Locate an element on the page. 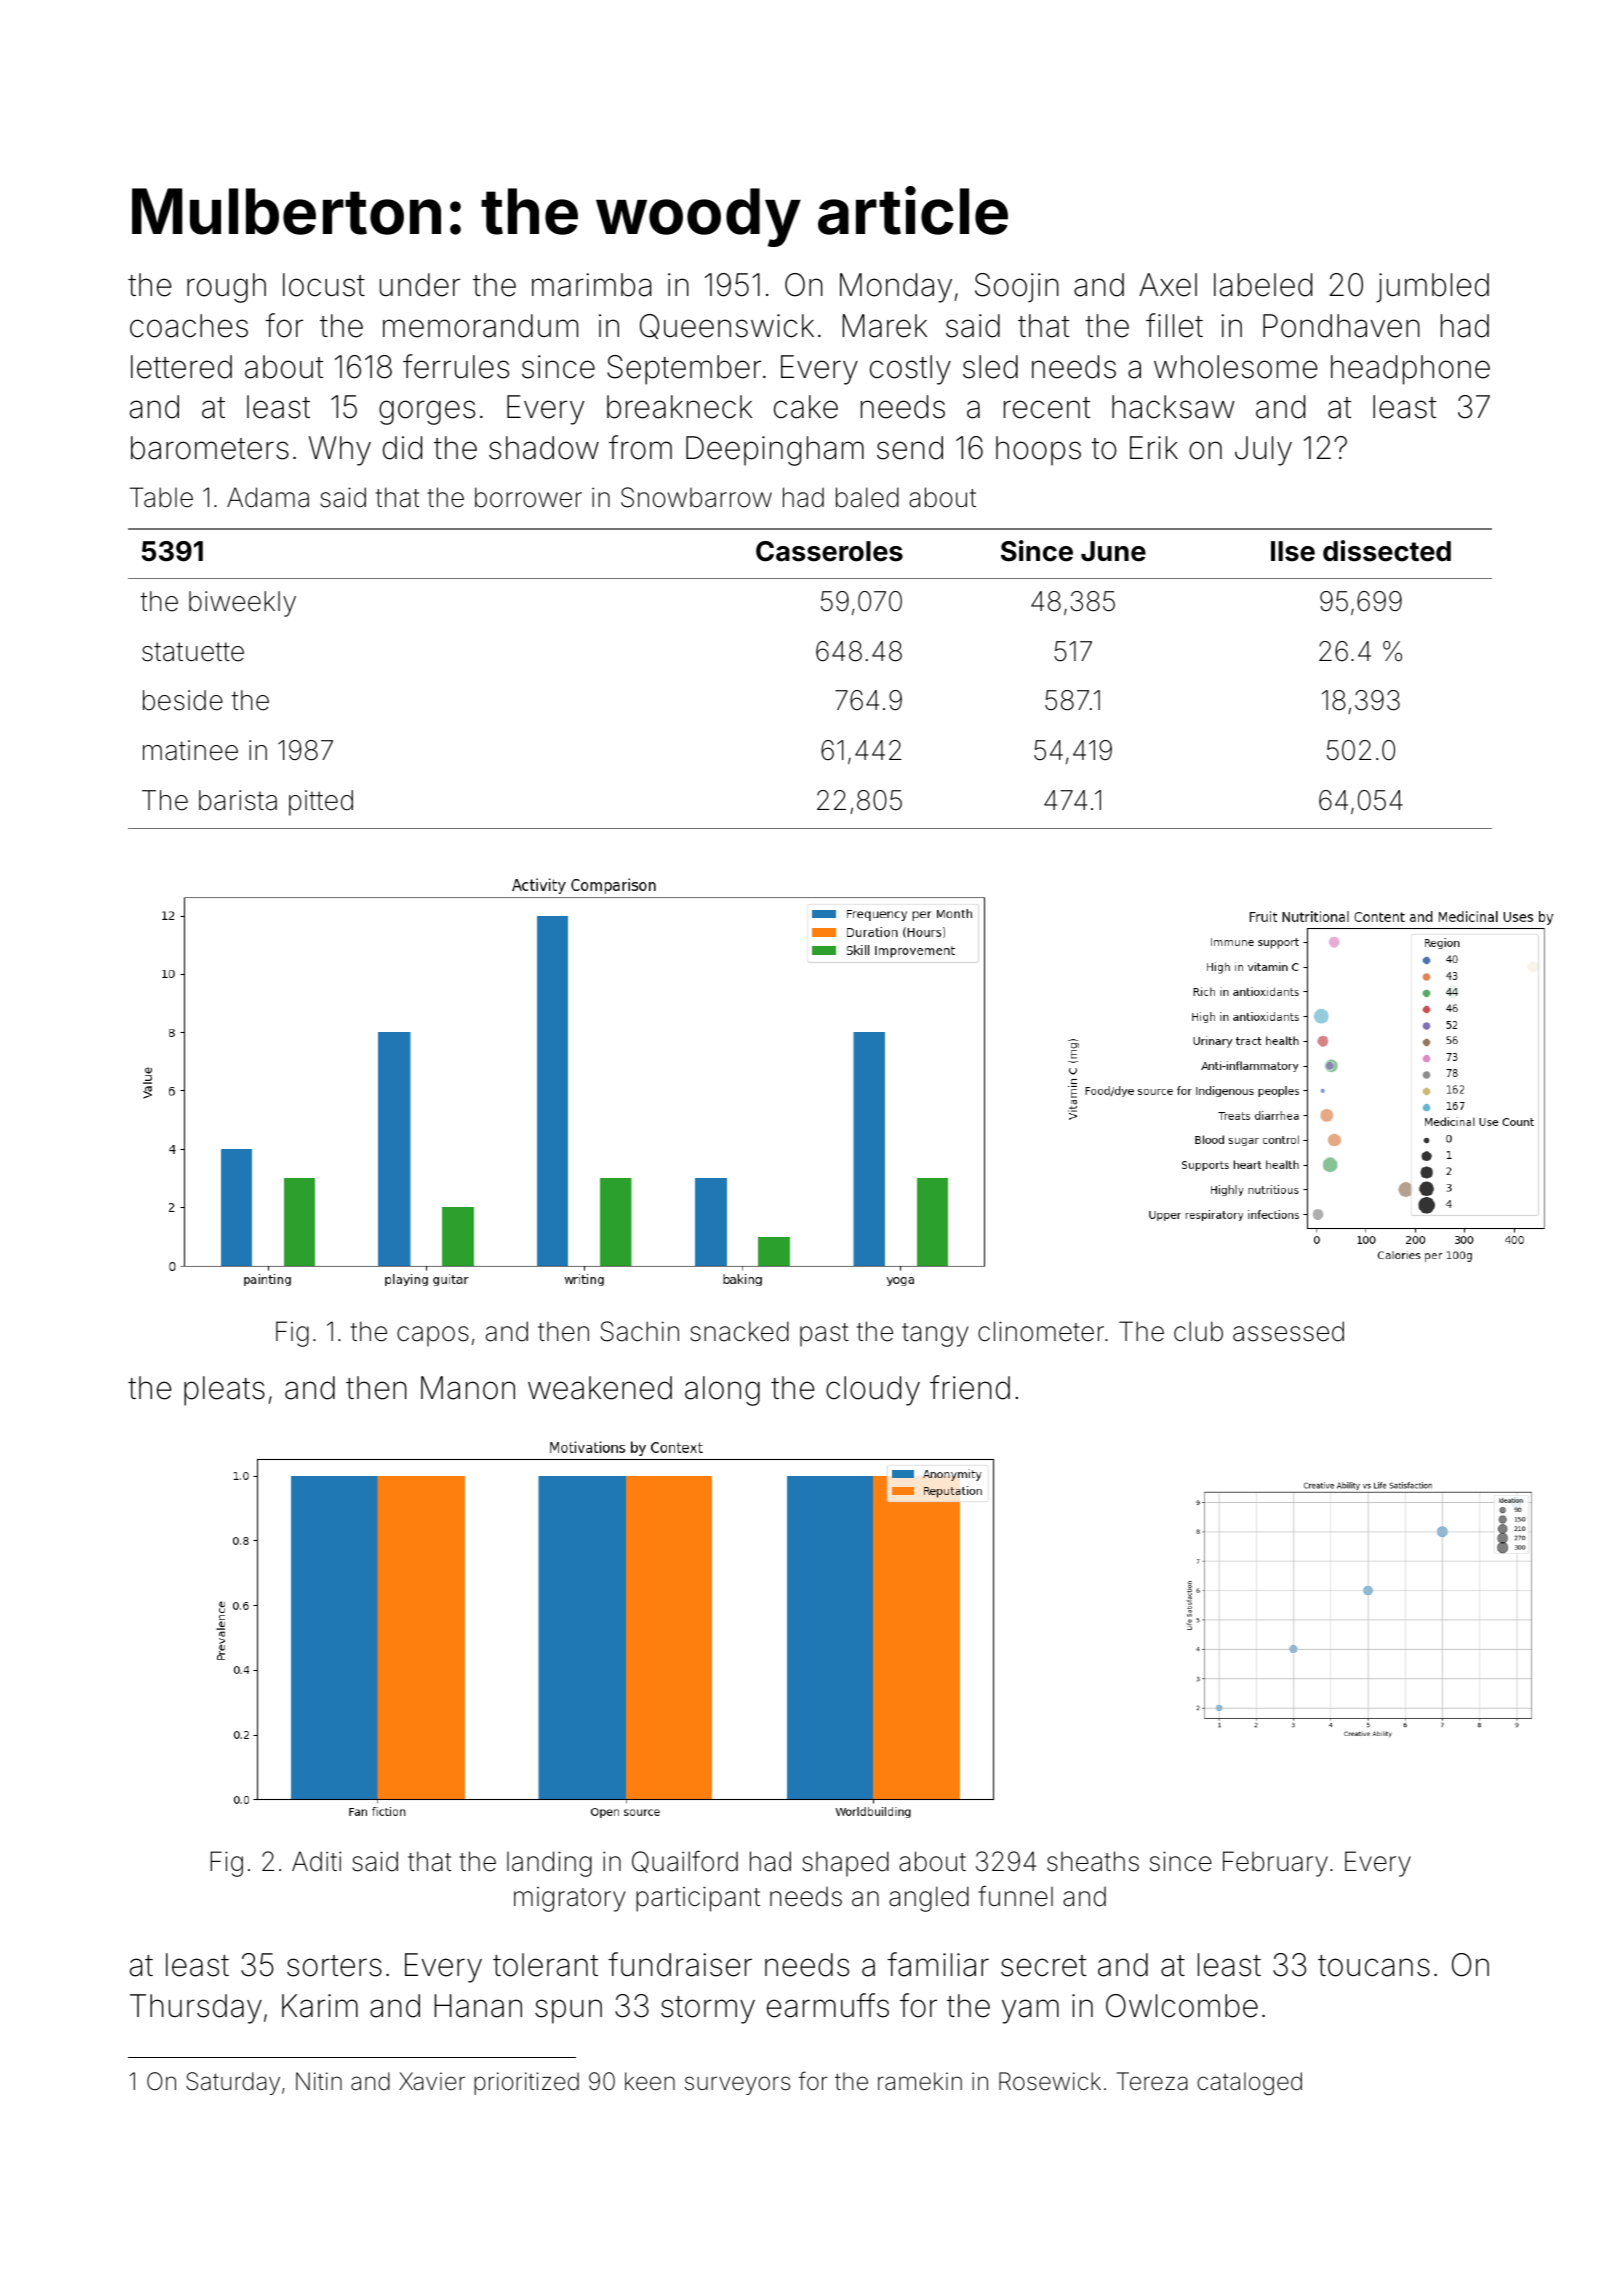 The height and width of the page is (2292, 1620). under is located at coordinates (420, 285).
